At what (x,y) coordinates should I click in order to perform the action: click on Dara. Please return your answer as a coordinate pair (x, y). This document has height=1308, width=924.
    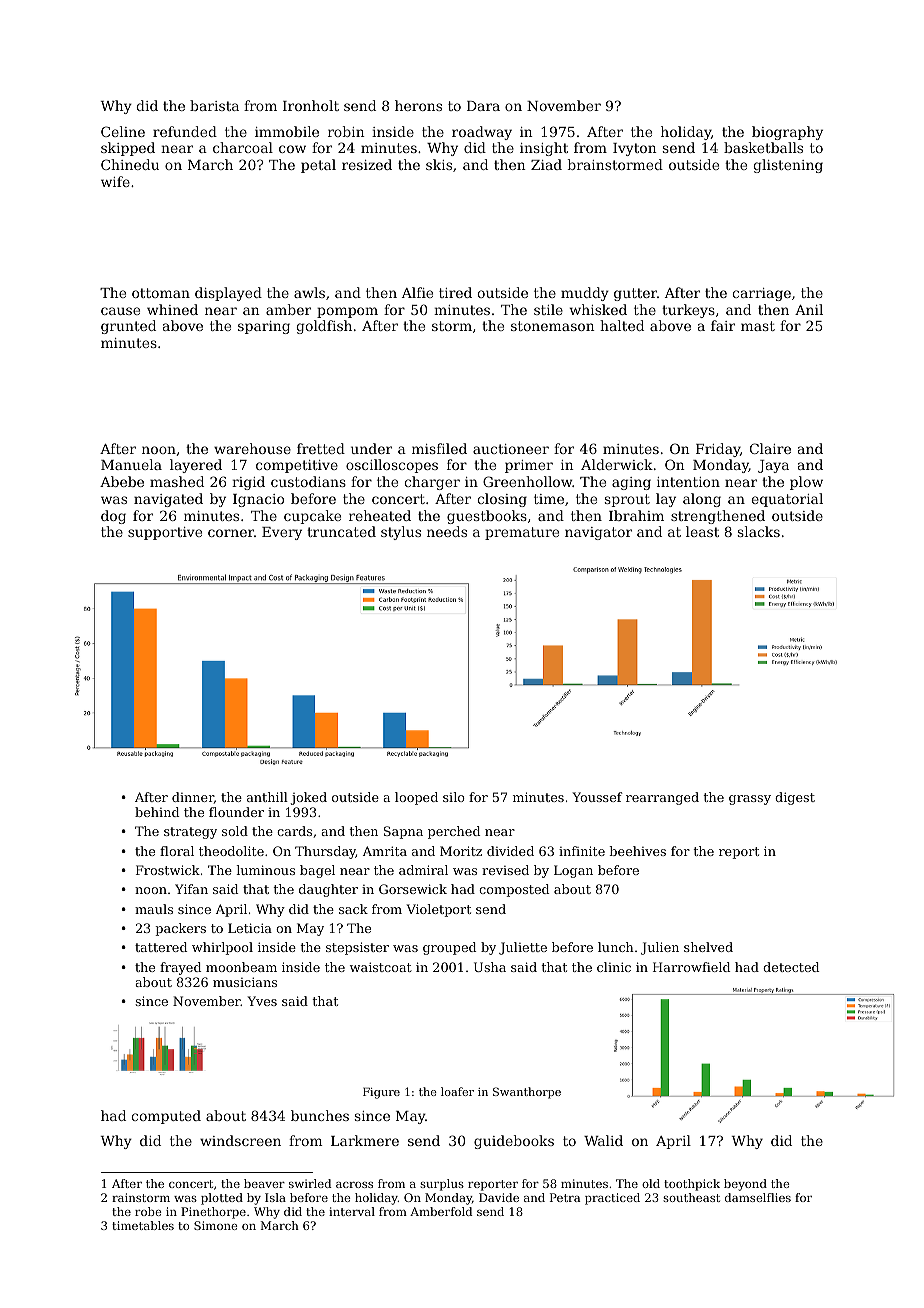
    Looking at the image, I should click on (483, 106).
